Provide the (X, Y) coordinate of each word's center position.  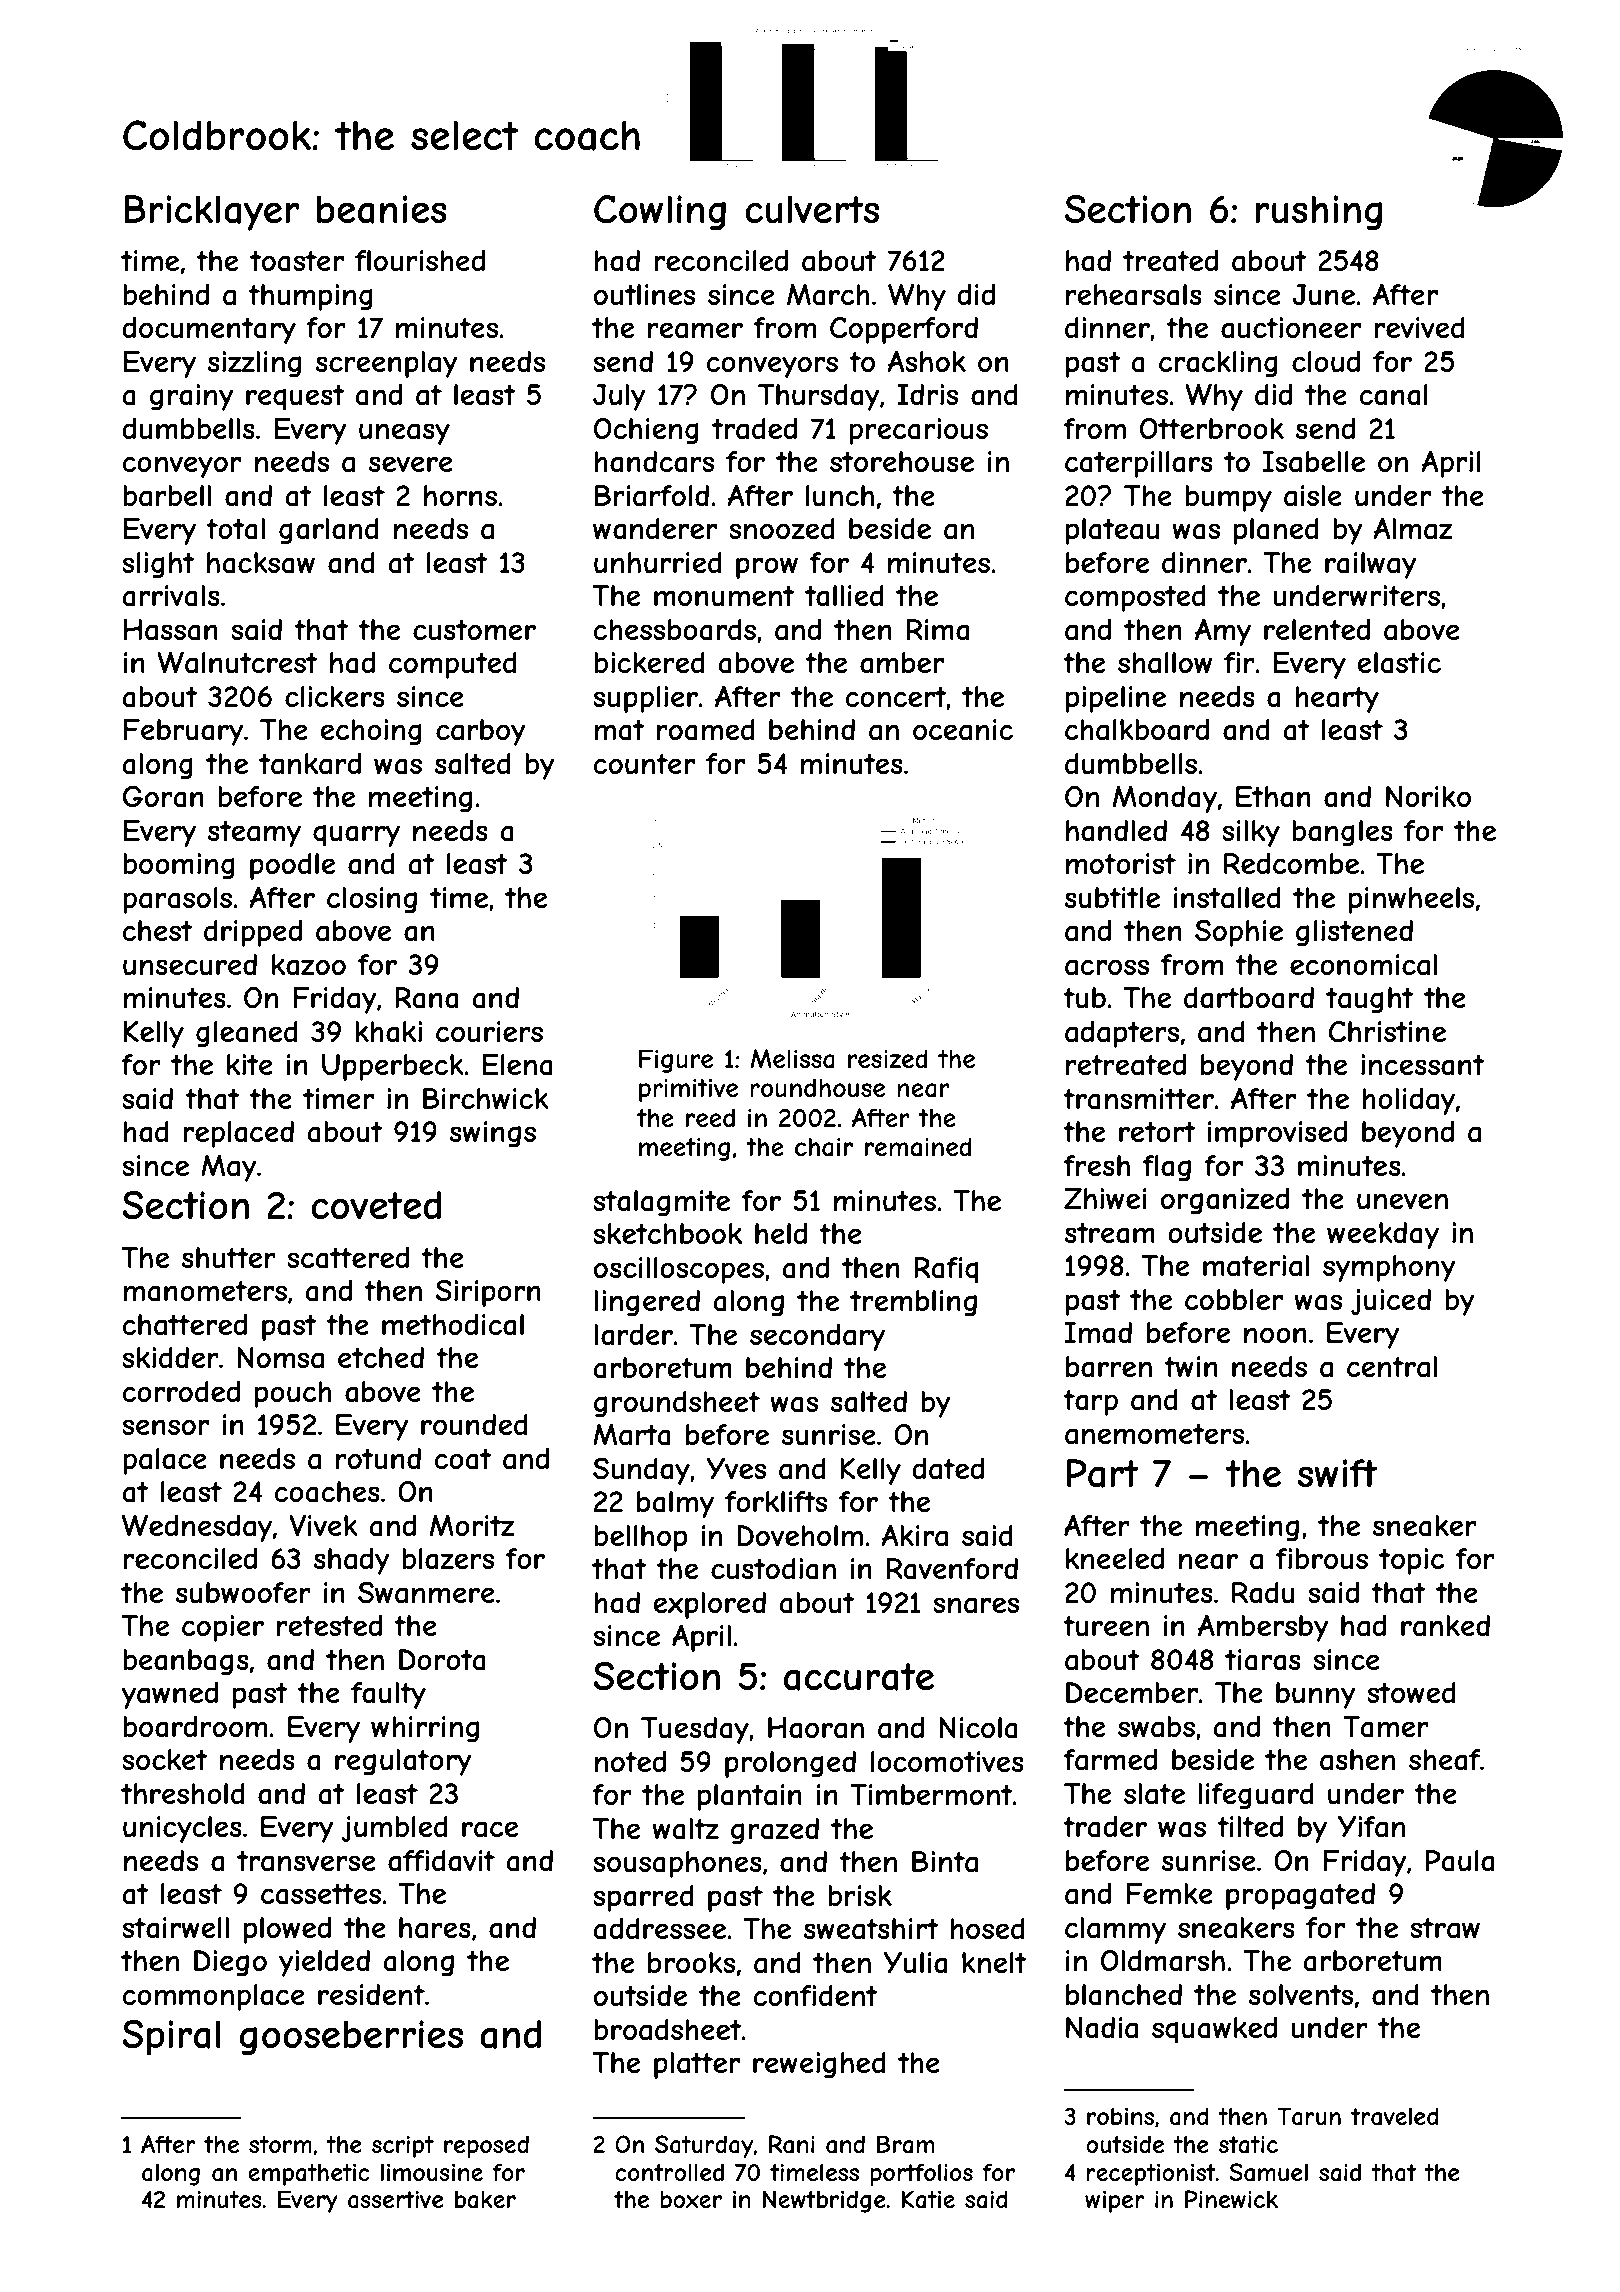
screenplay (386, 364)
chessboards (675, 630)
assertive (396, 2199)
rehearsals (1134, 295)
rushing (1319, 212)
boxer (691, 2199)
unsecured (190, 965)
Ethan (1273, 797)
